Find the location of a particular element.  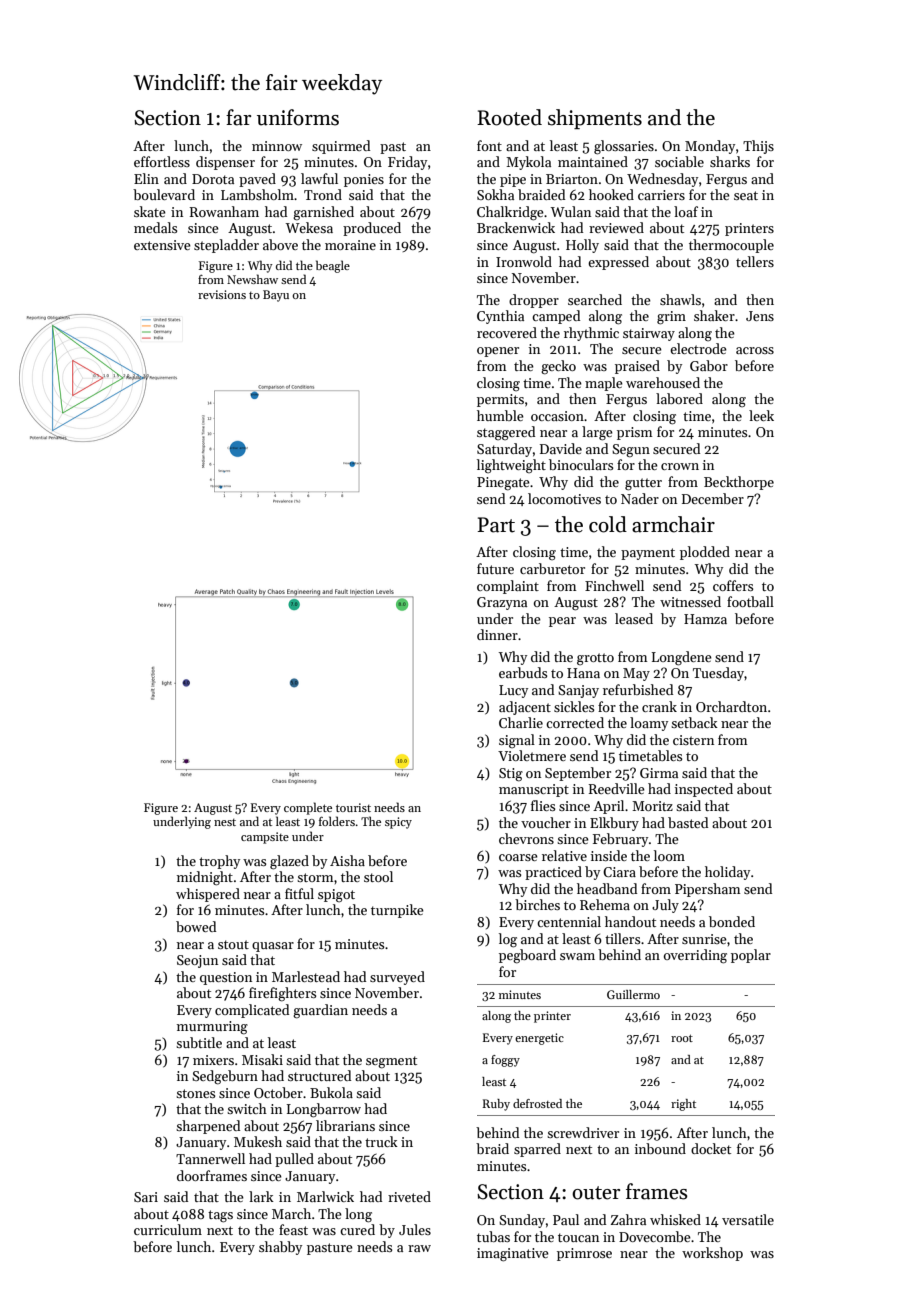

Lucy is located at coordinates (513, 691).
